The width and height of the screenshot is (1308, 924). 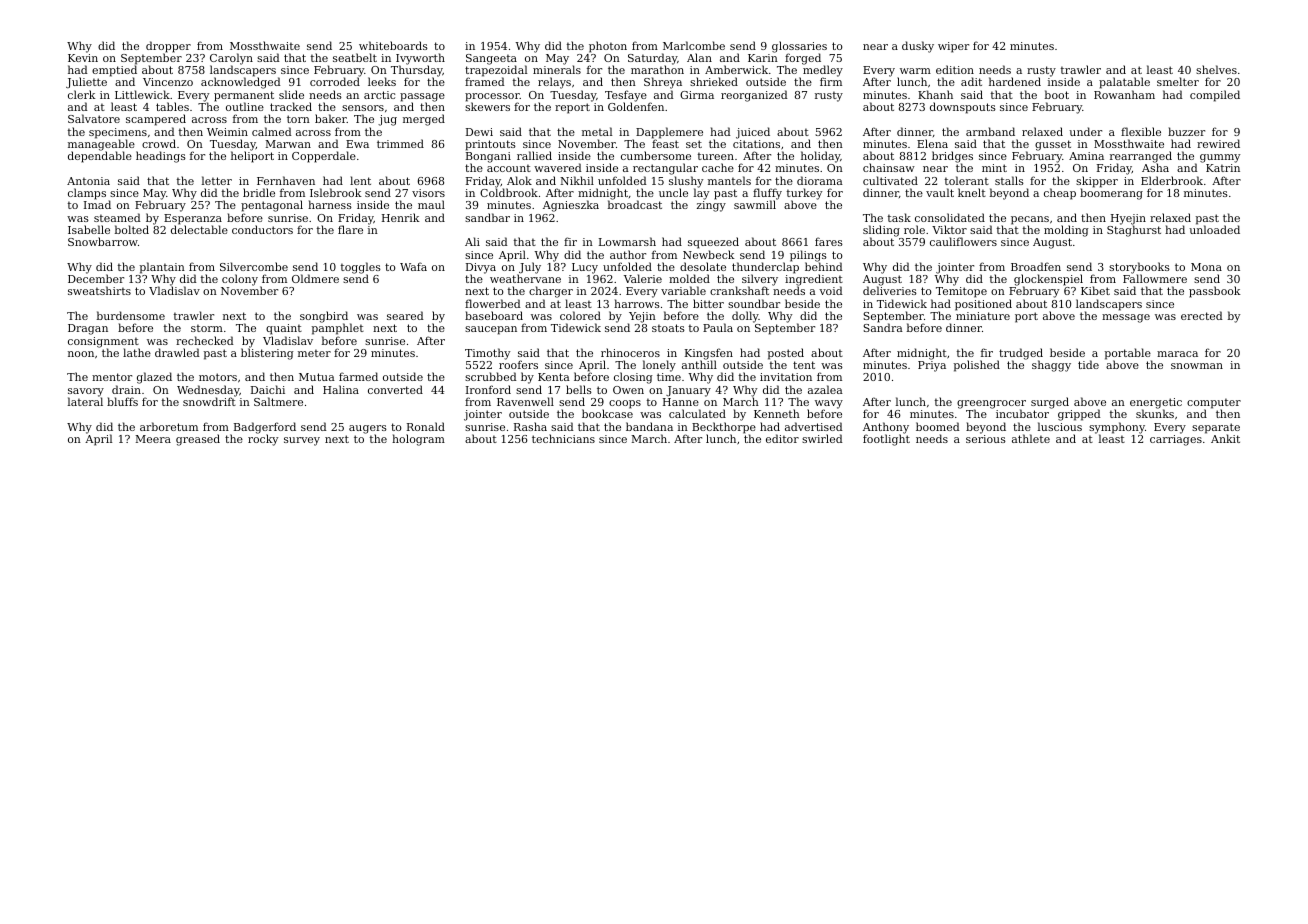 I want to click on Meera, so click(x=153, y=439).
